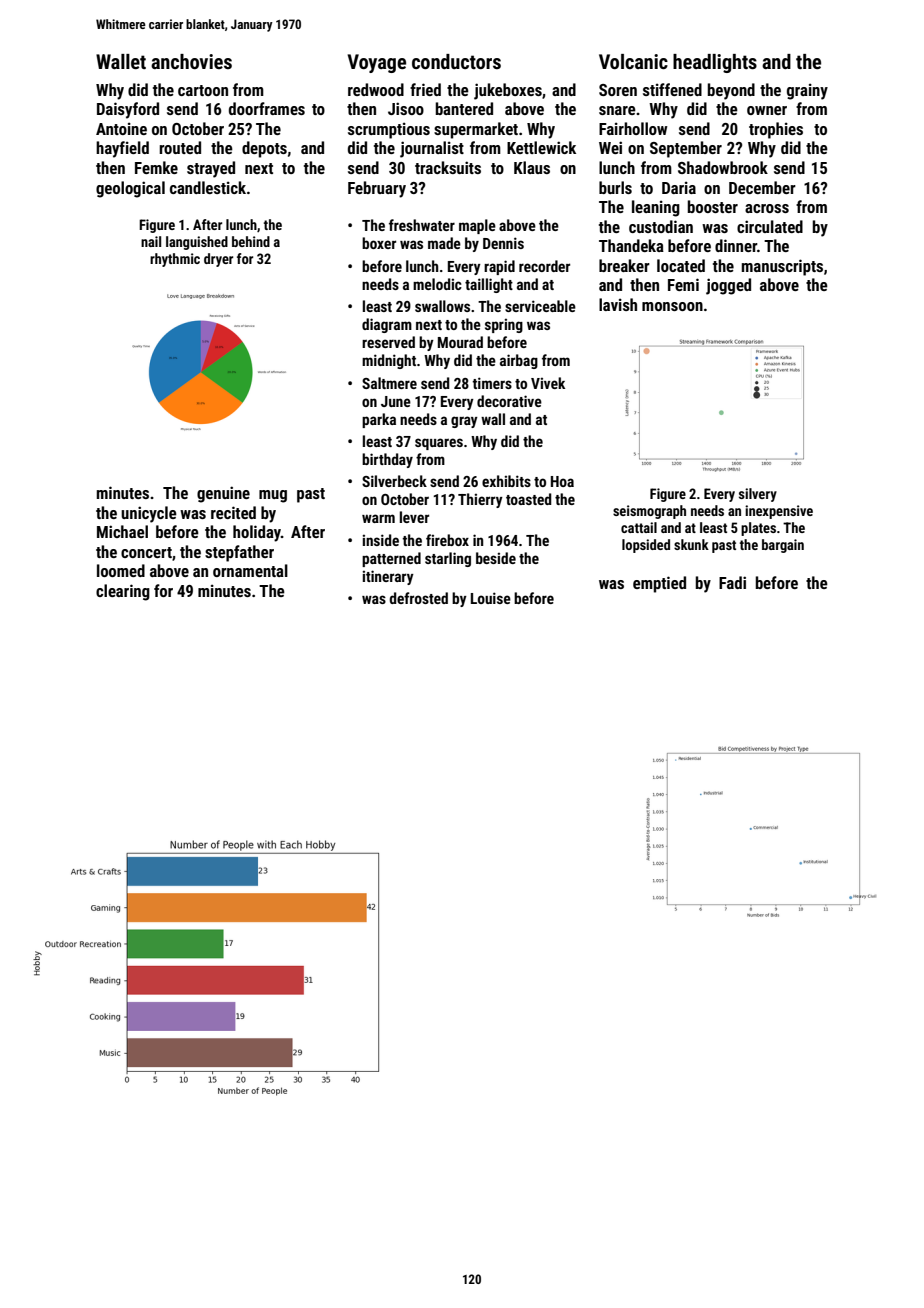 This page has width=924, height=1308. I want to click on headlights, so click(715, 63).
